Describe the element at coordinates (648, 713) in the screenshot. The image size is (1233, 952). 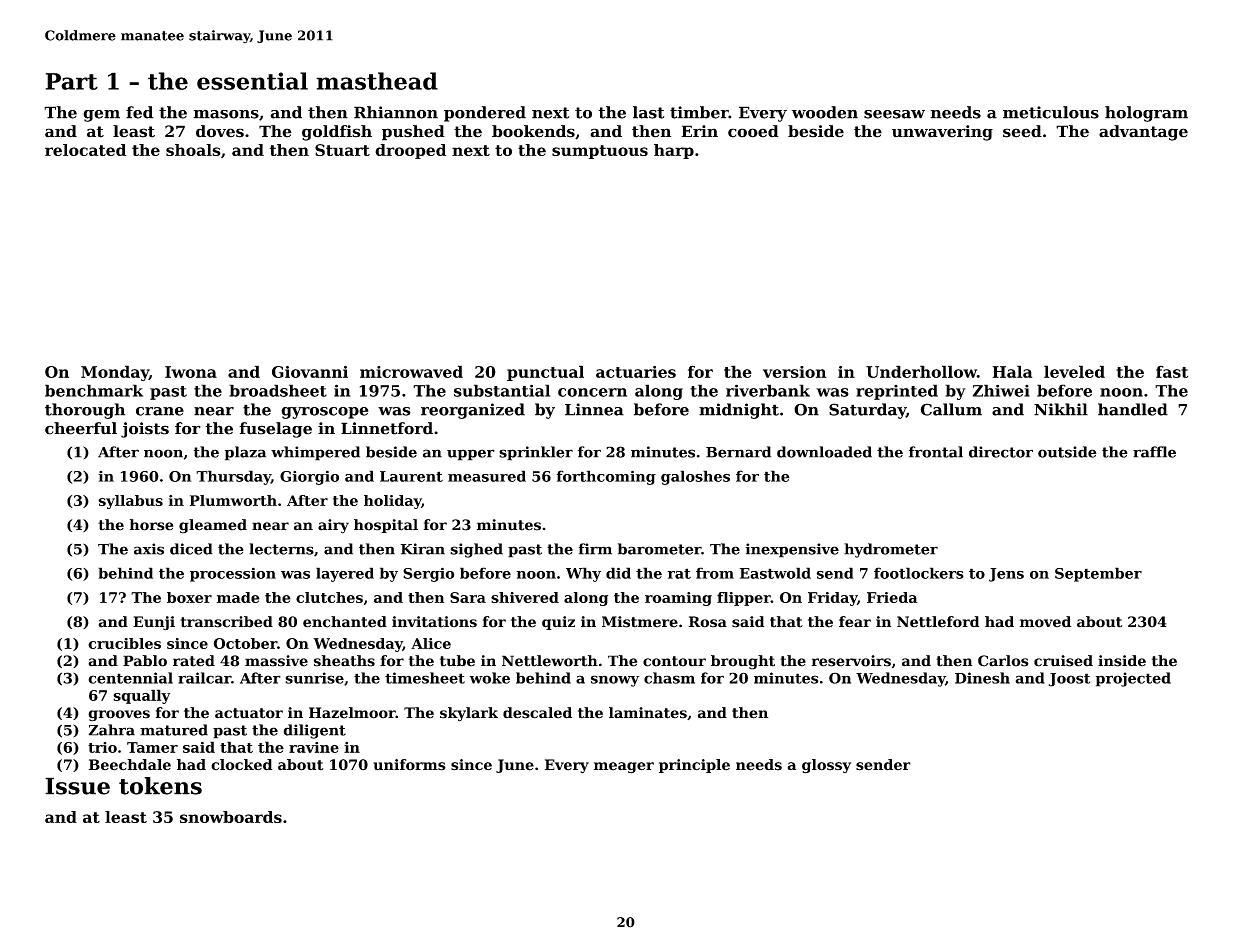
I see `laminates` at that location.
